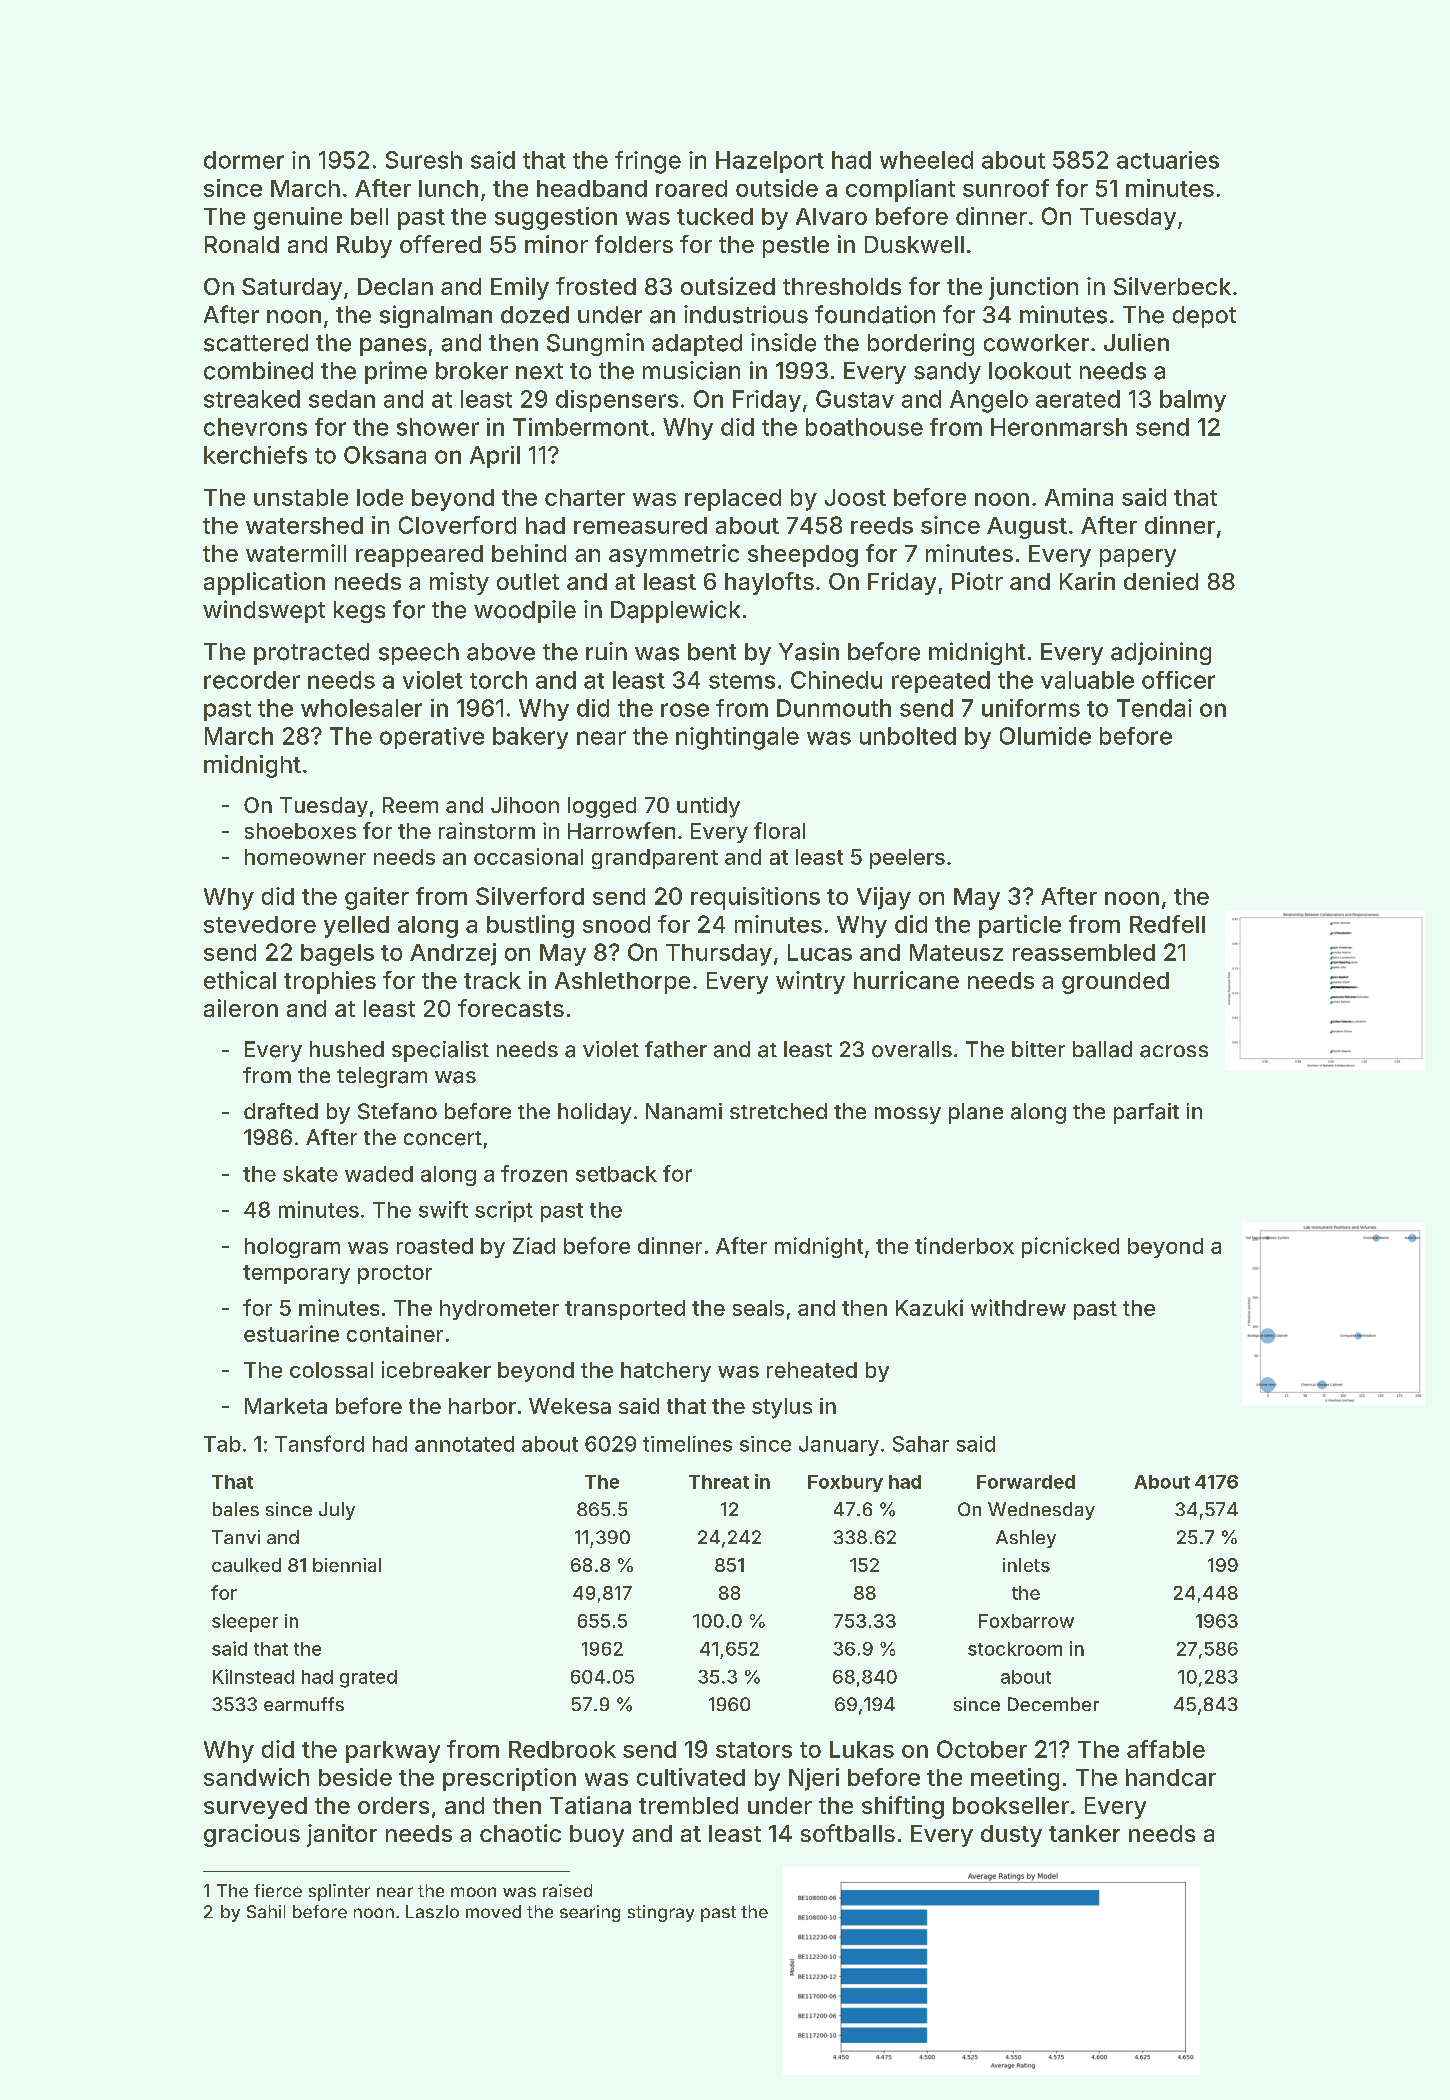 Image resolution: width=1450 pixels, height=2100 pixels. Describe the element at coordinates (311, 654) in the screenshot. I see `protracted` at that location.
